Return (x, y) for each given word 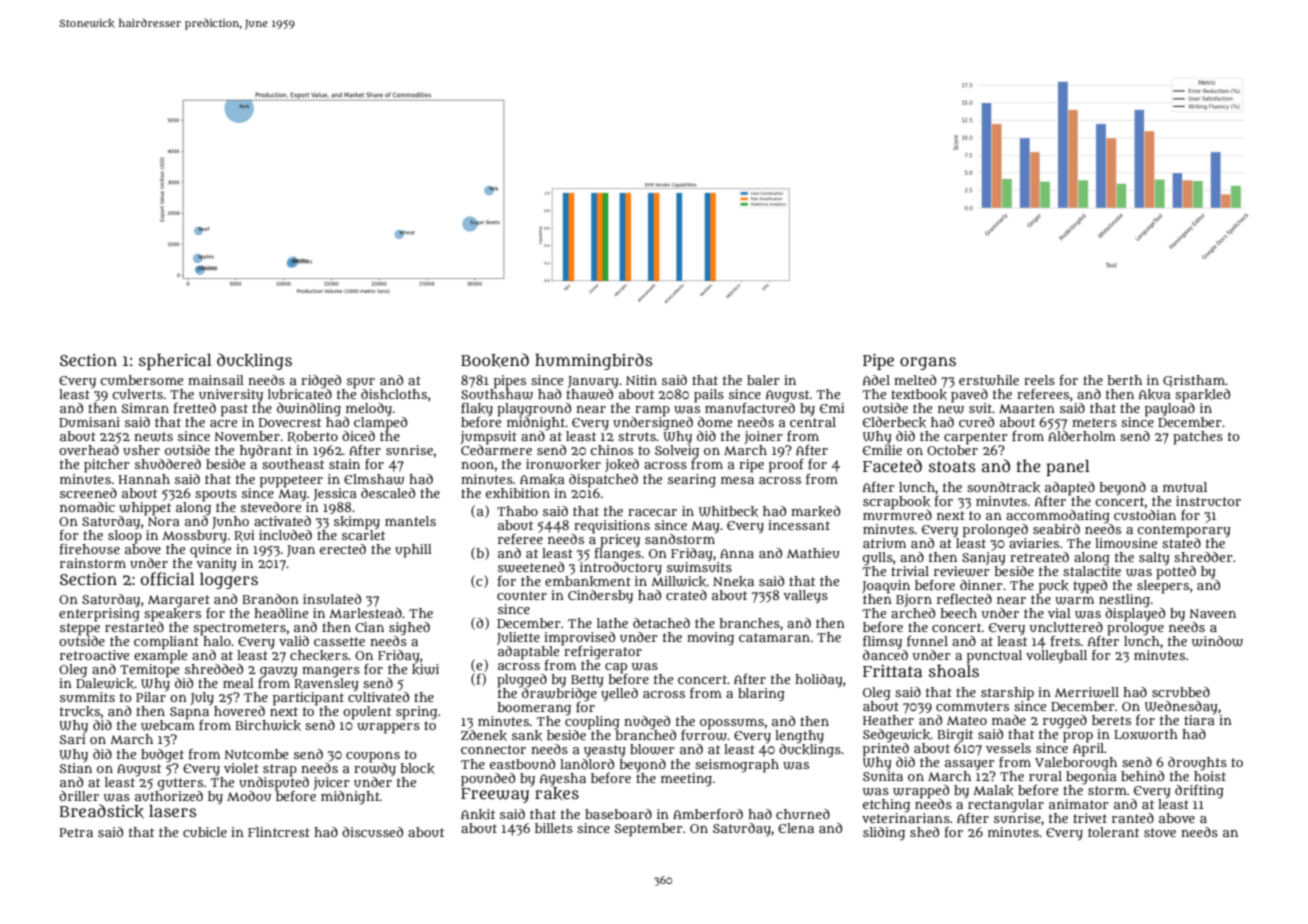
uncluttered (1066, 627)
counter (522, 595)
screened (88, 493)
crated (686, 595)
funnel (927, 641)
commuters (972, 706)
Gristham (1194, 381)
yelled (619, 695)
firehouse (90, 549)
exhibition (518, 493)
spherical (175, 361)
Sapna (189, 713)
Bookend (495, 360)
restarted (134, 627)
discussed (372, 832)
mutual (1185, 487)
